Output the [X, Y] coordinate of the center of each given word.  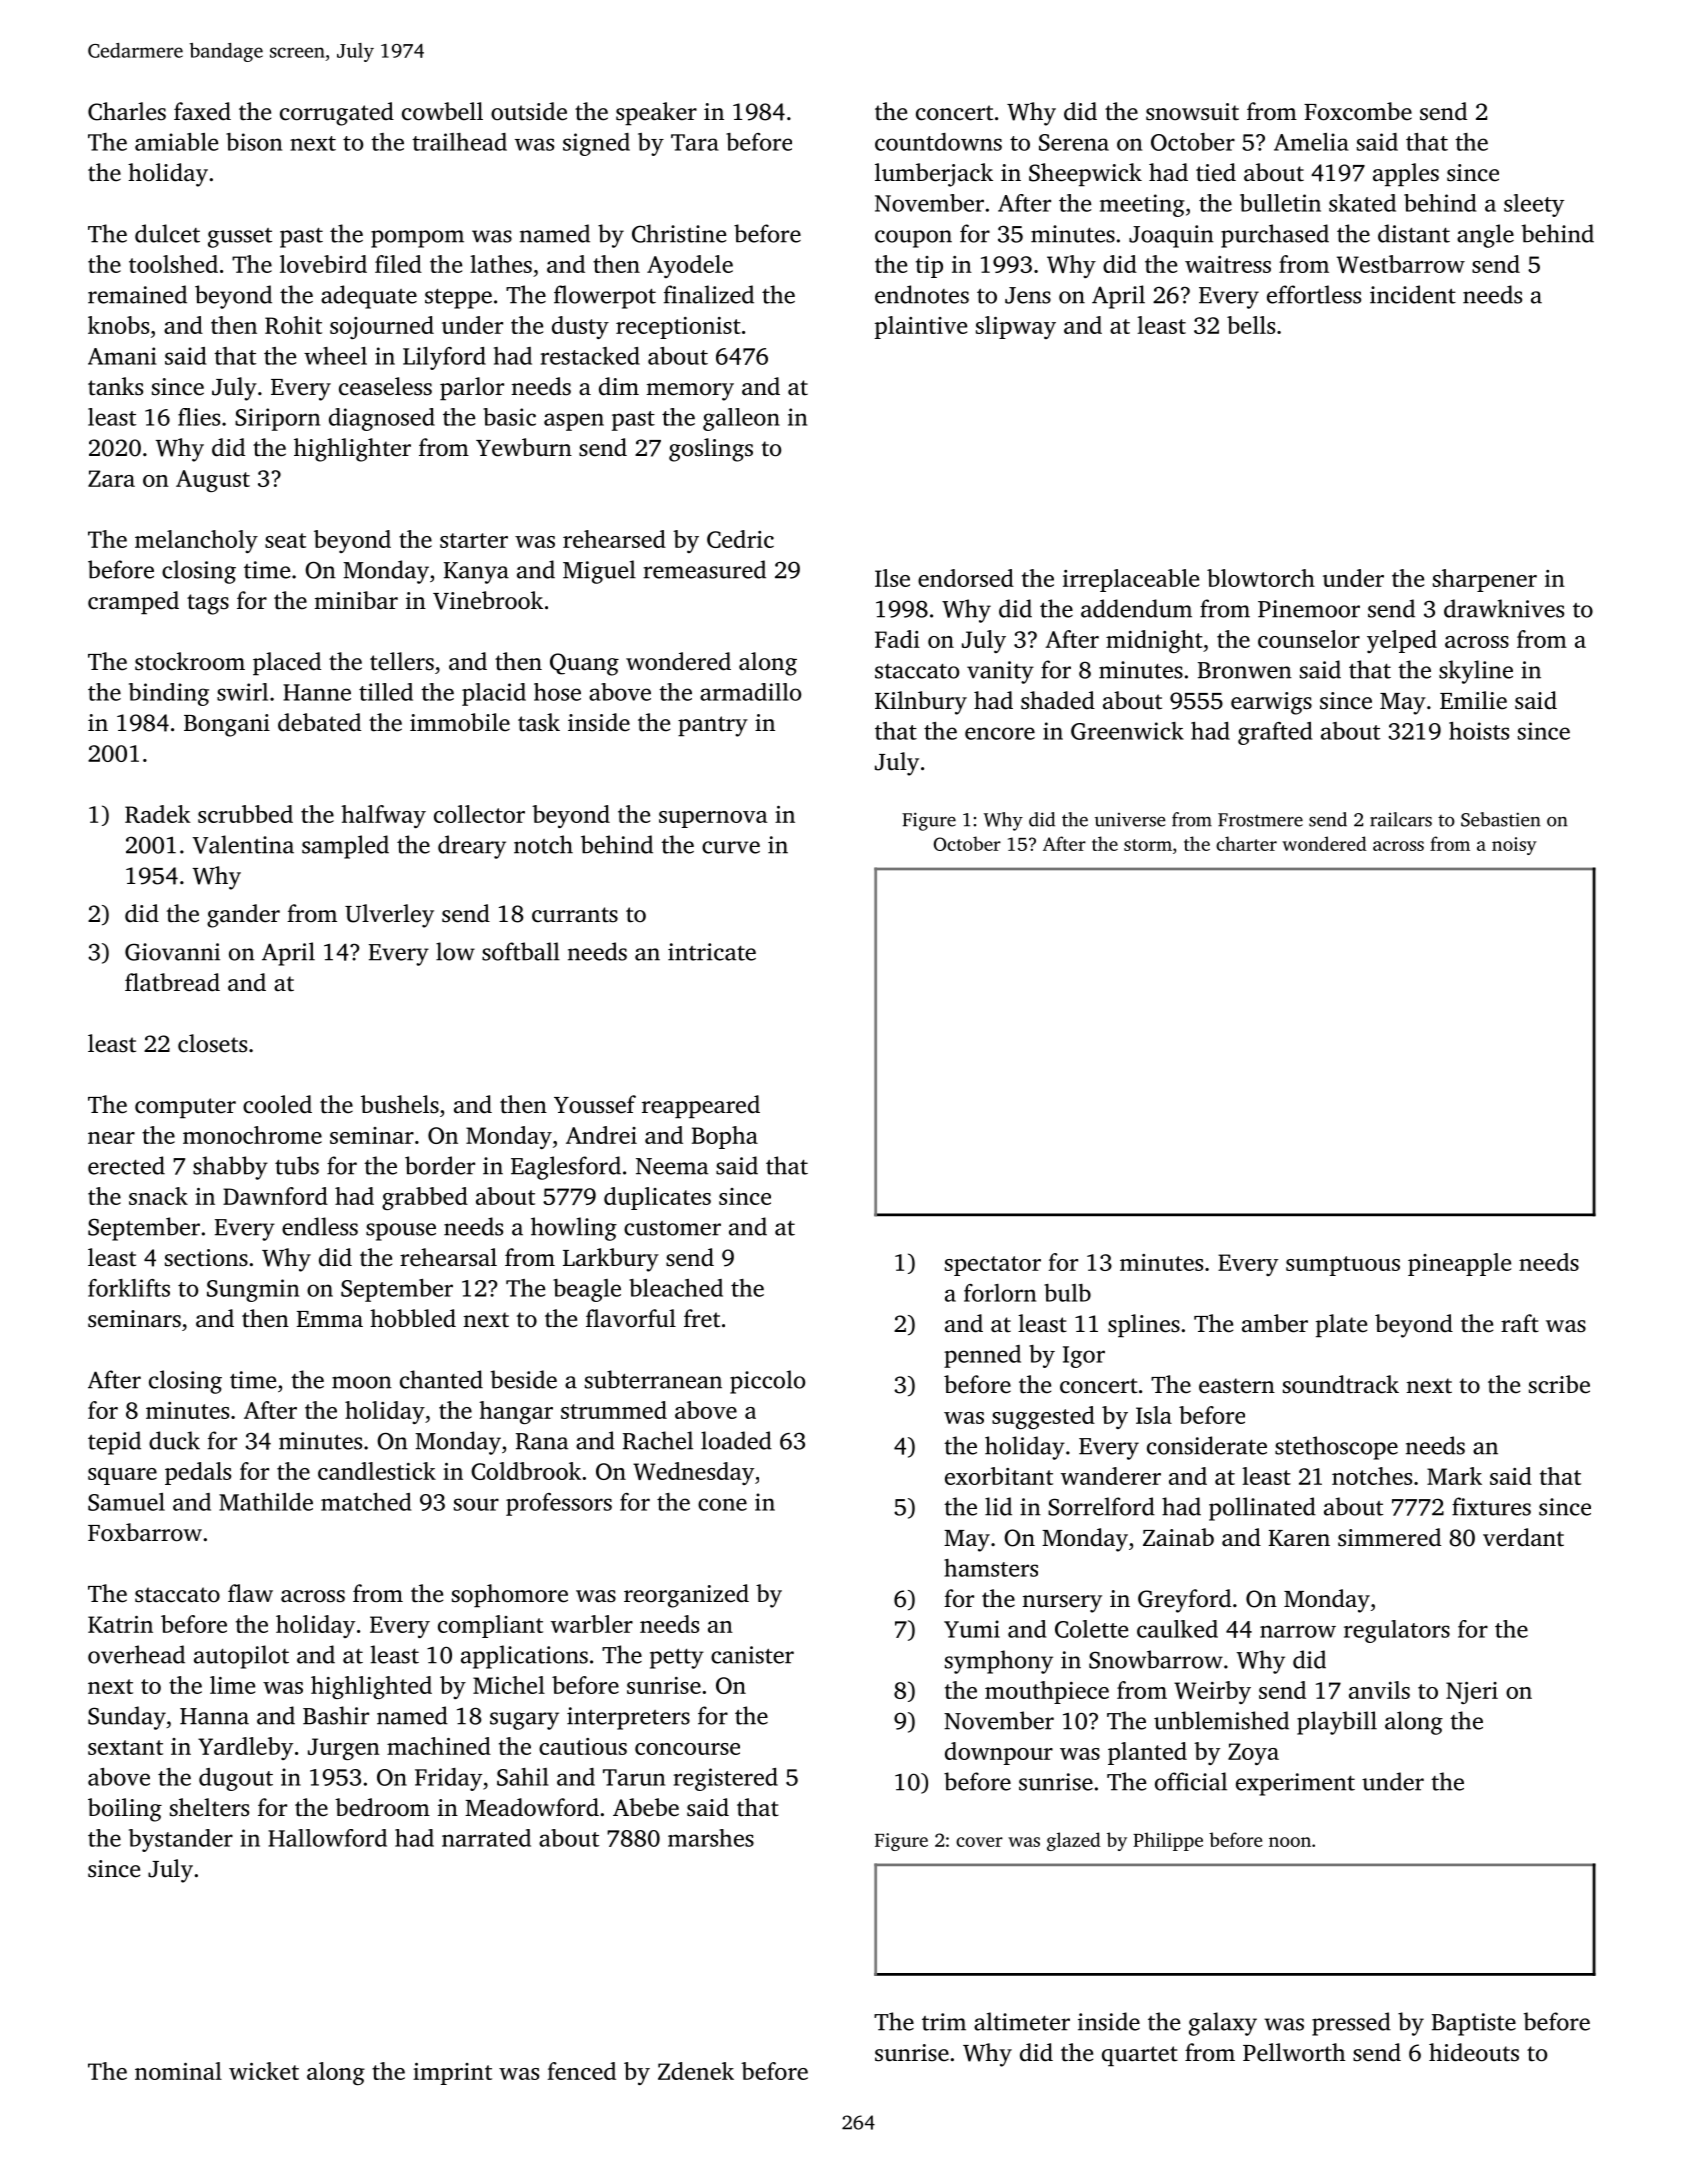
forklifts [129, 1288]
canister [752, 1655]
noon [1290, 1842]
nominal [178, 2071]
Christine [679, 233]
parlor [472, 388]
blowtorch [1261, 578]
